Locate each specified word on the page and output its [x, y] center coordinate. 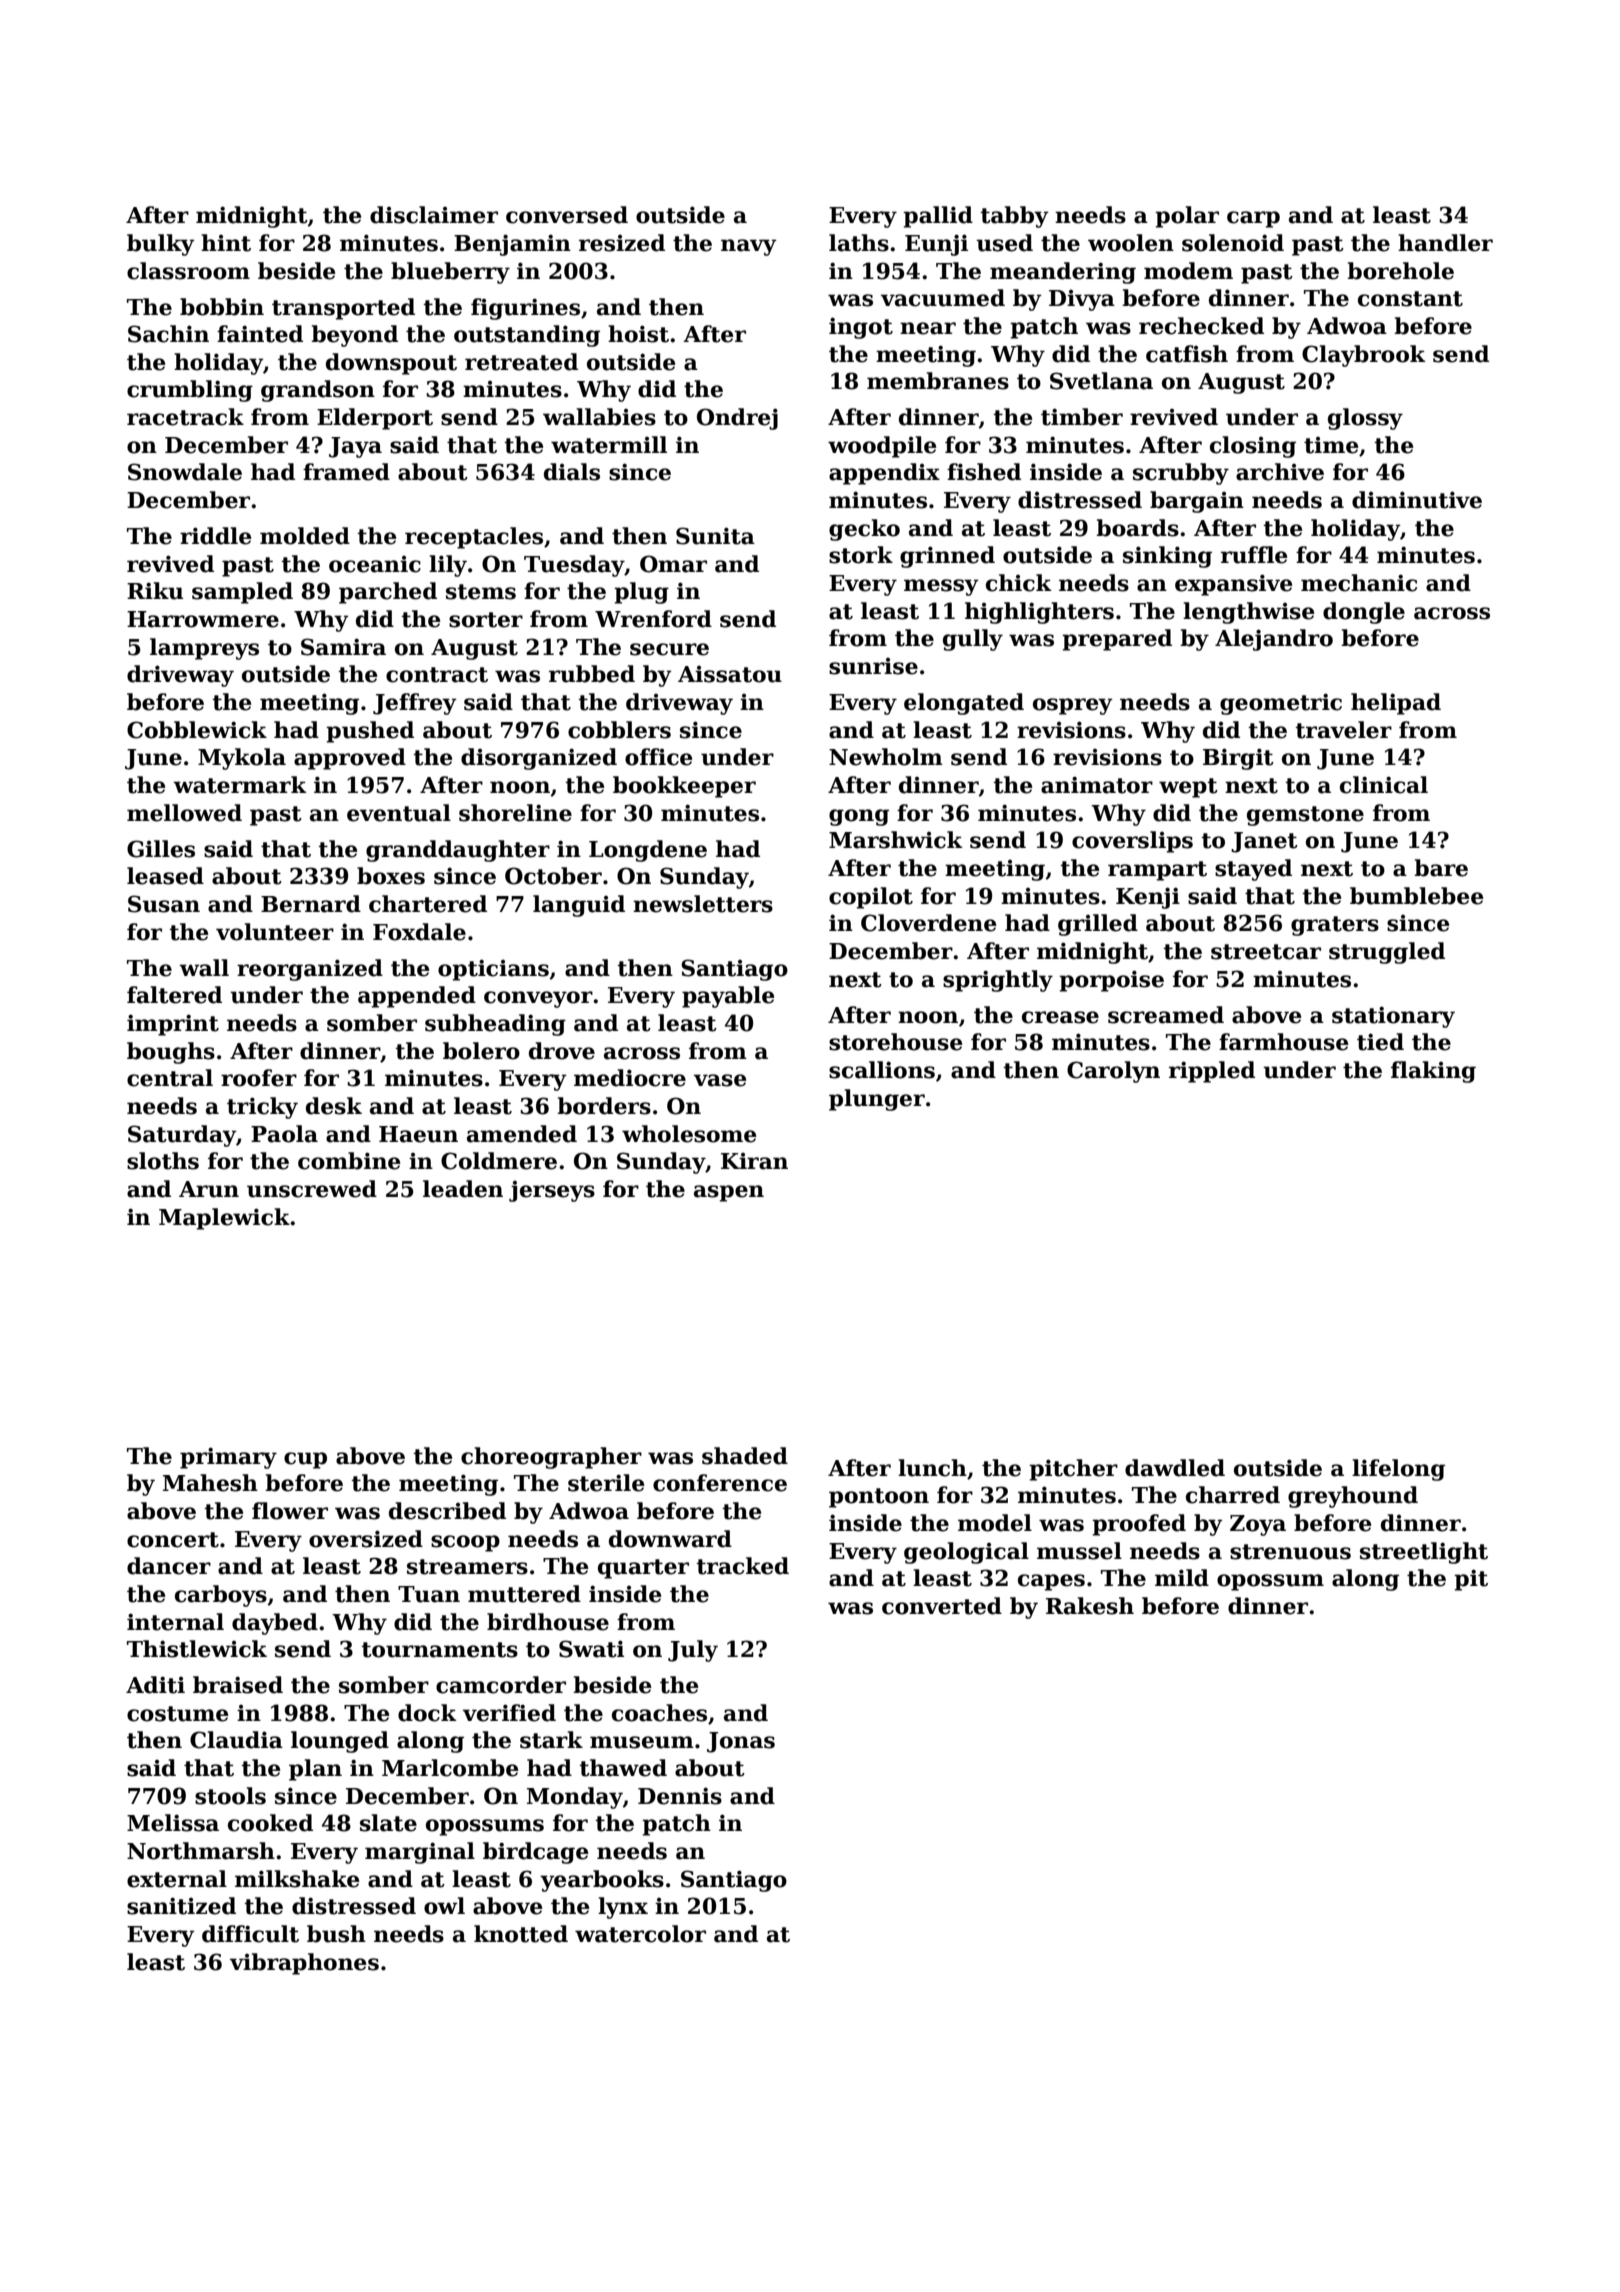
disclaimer [434, 215]
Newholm [886, 757]
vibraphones [304, 1964]
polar [1187, 217]
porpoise [1111, 981]
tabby [1014, 217]
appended [417, 997]
